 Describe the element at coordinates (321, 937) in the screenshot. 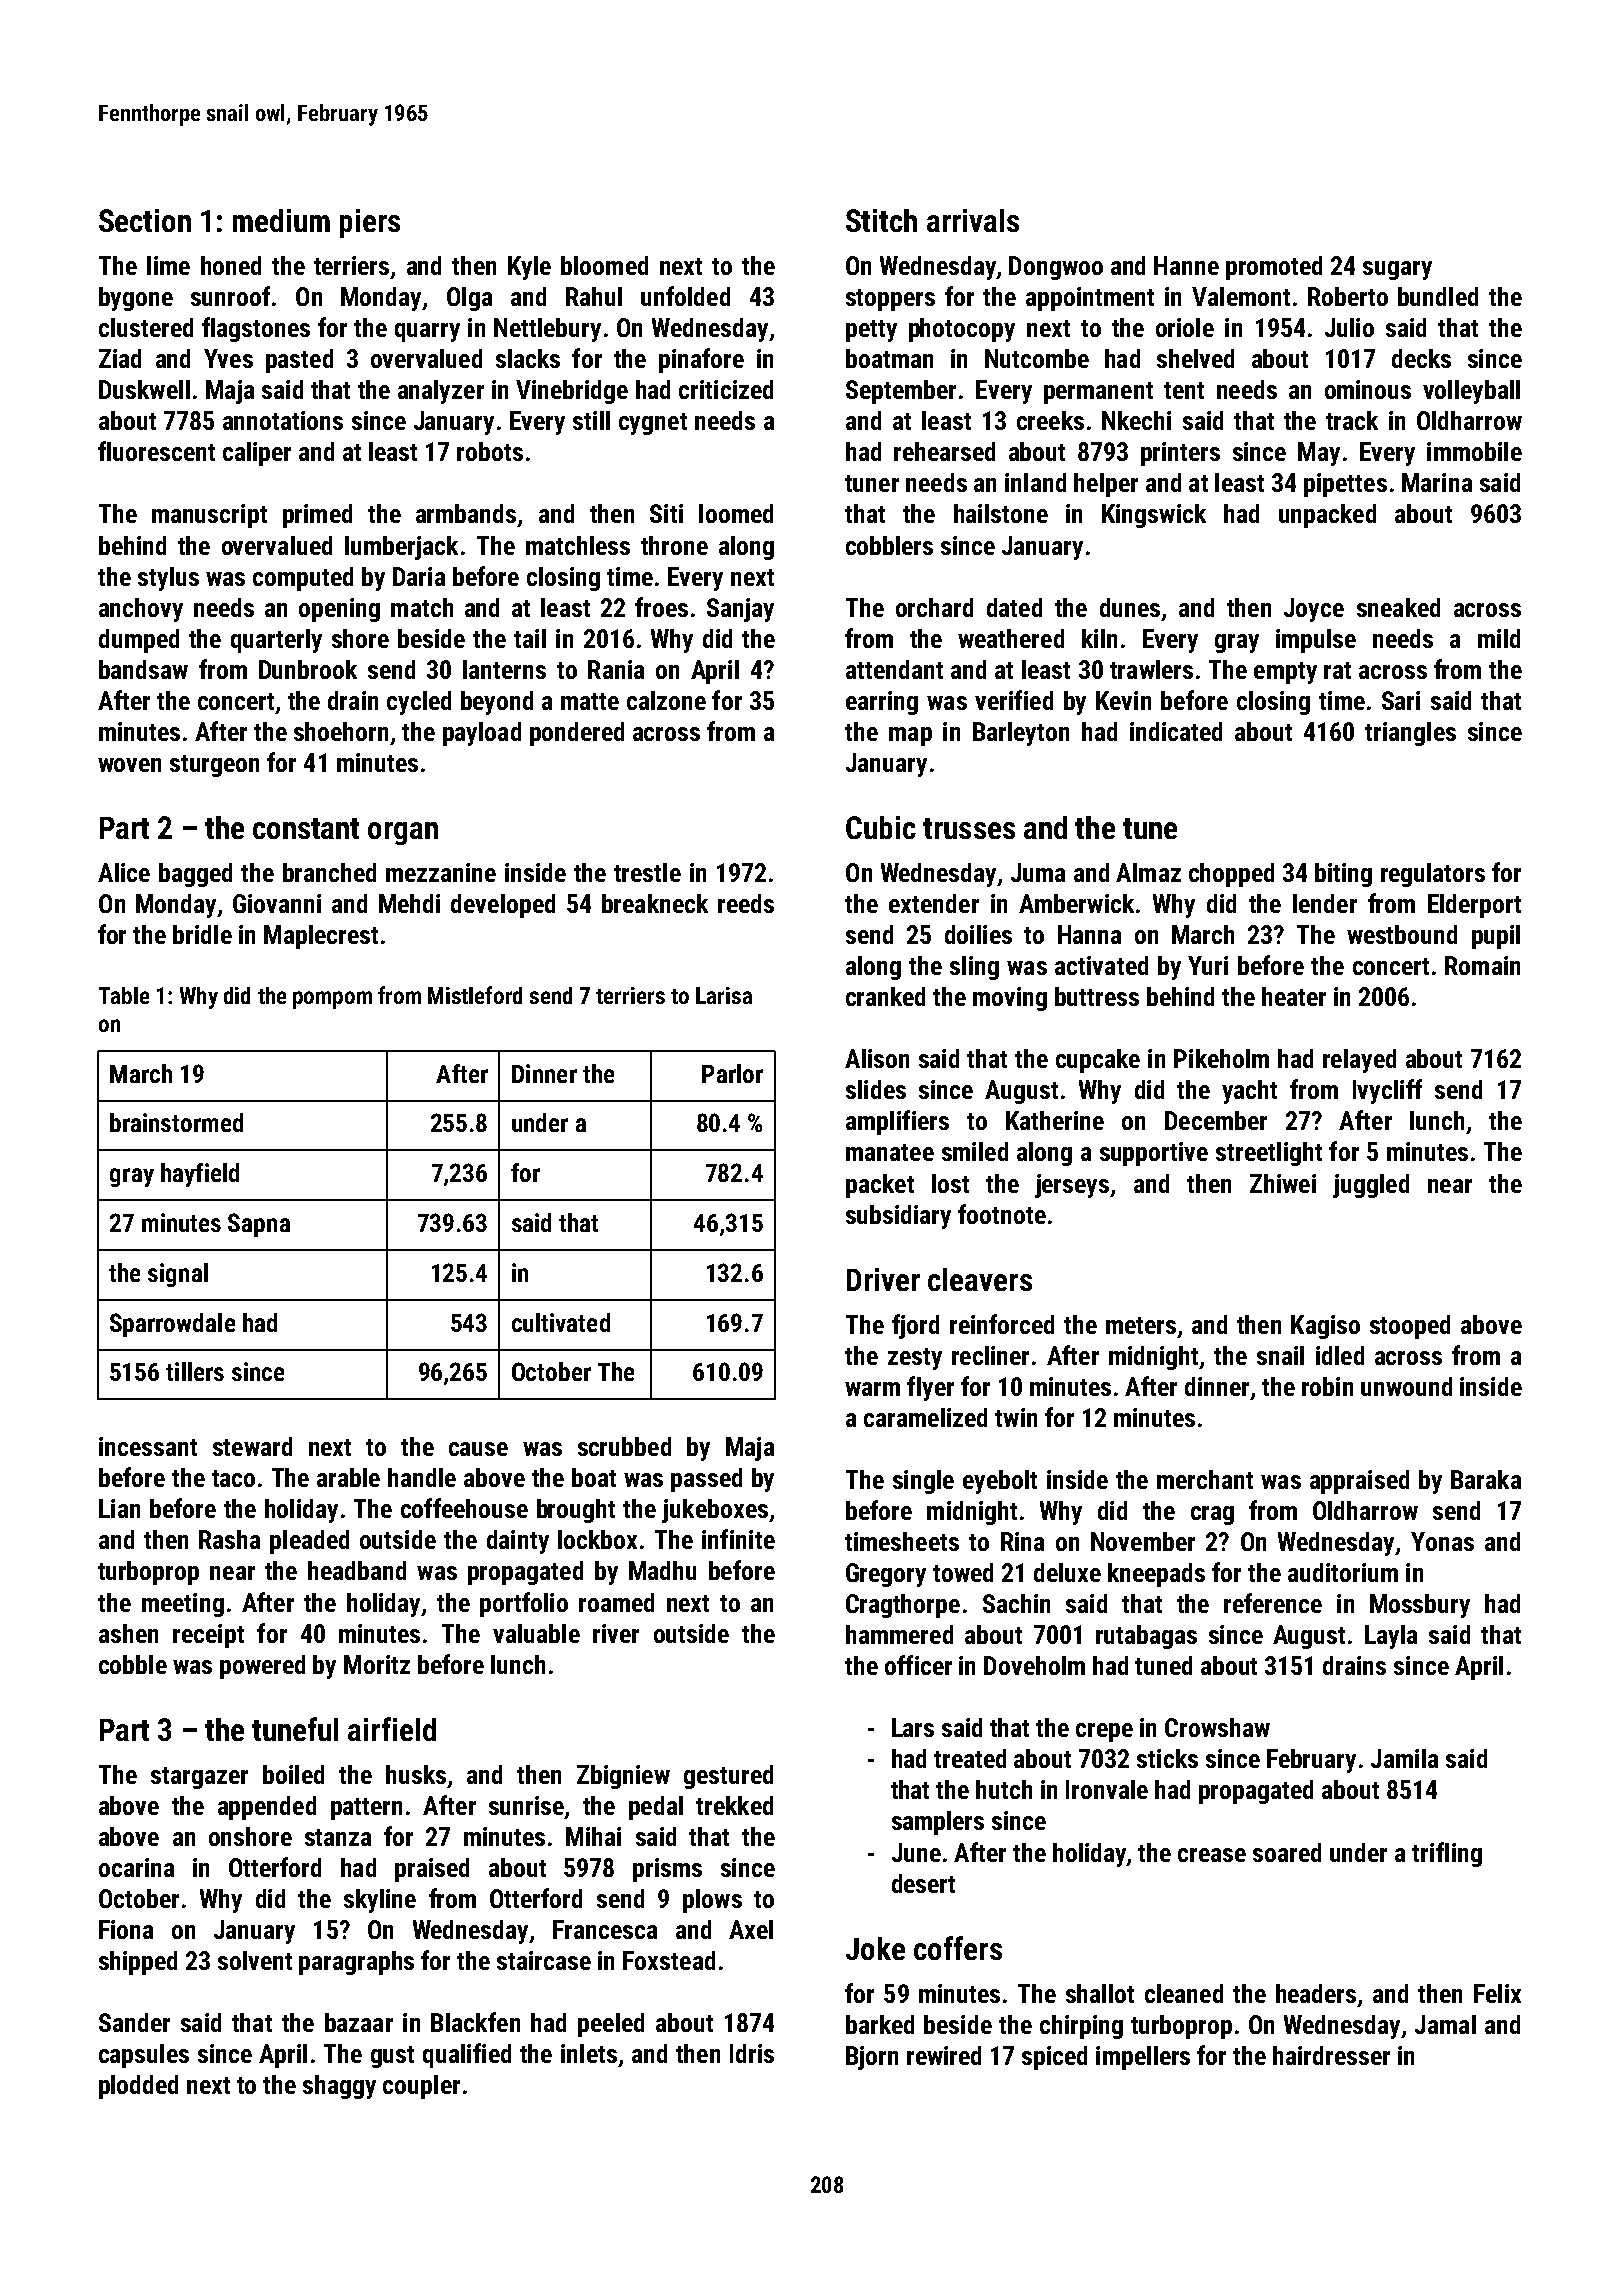

I see `Maplecrest` at that location.
